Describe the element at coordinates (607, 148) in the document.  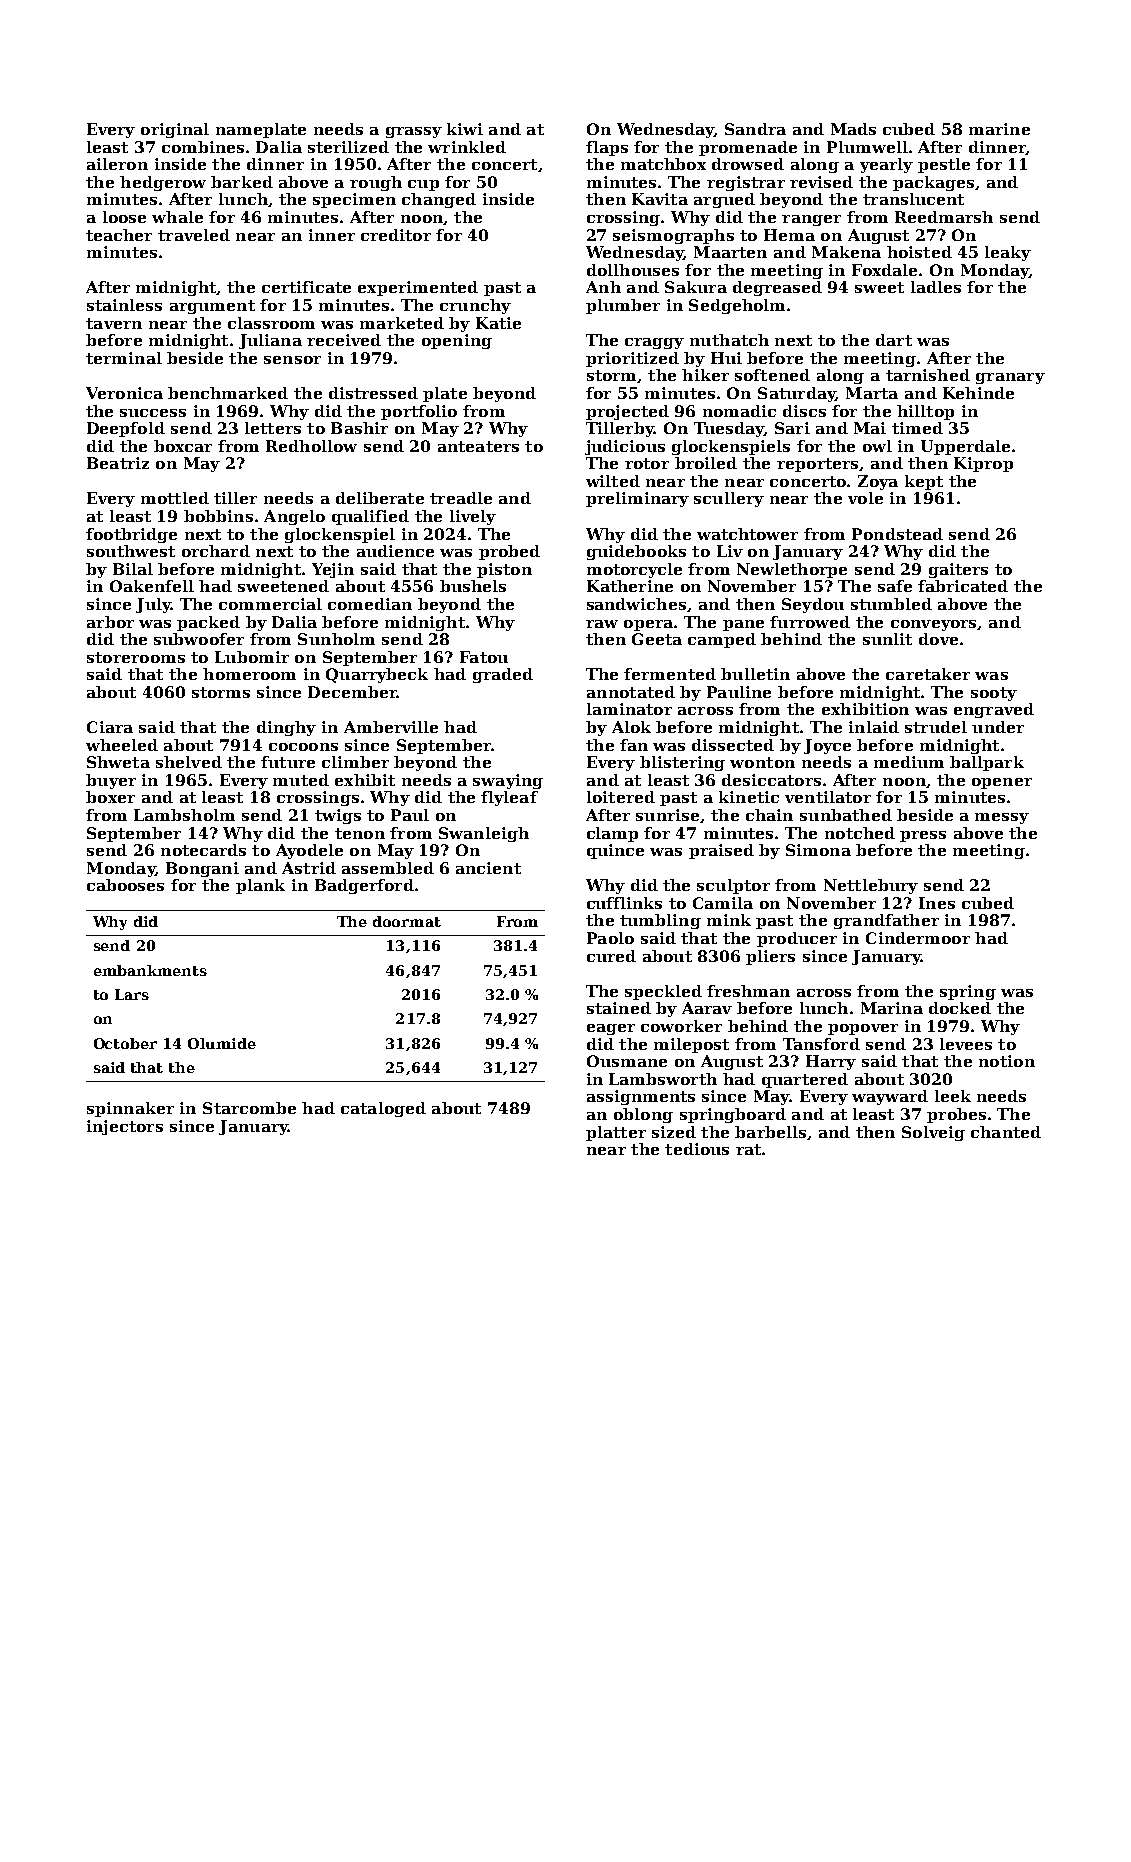
I see `flaps` at that location.
